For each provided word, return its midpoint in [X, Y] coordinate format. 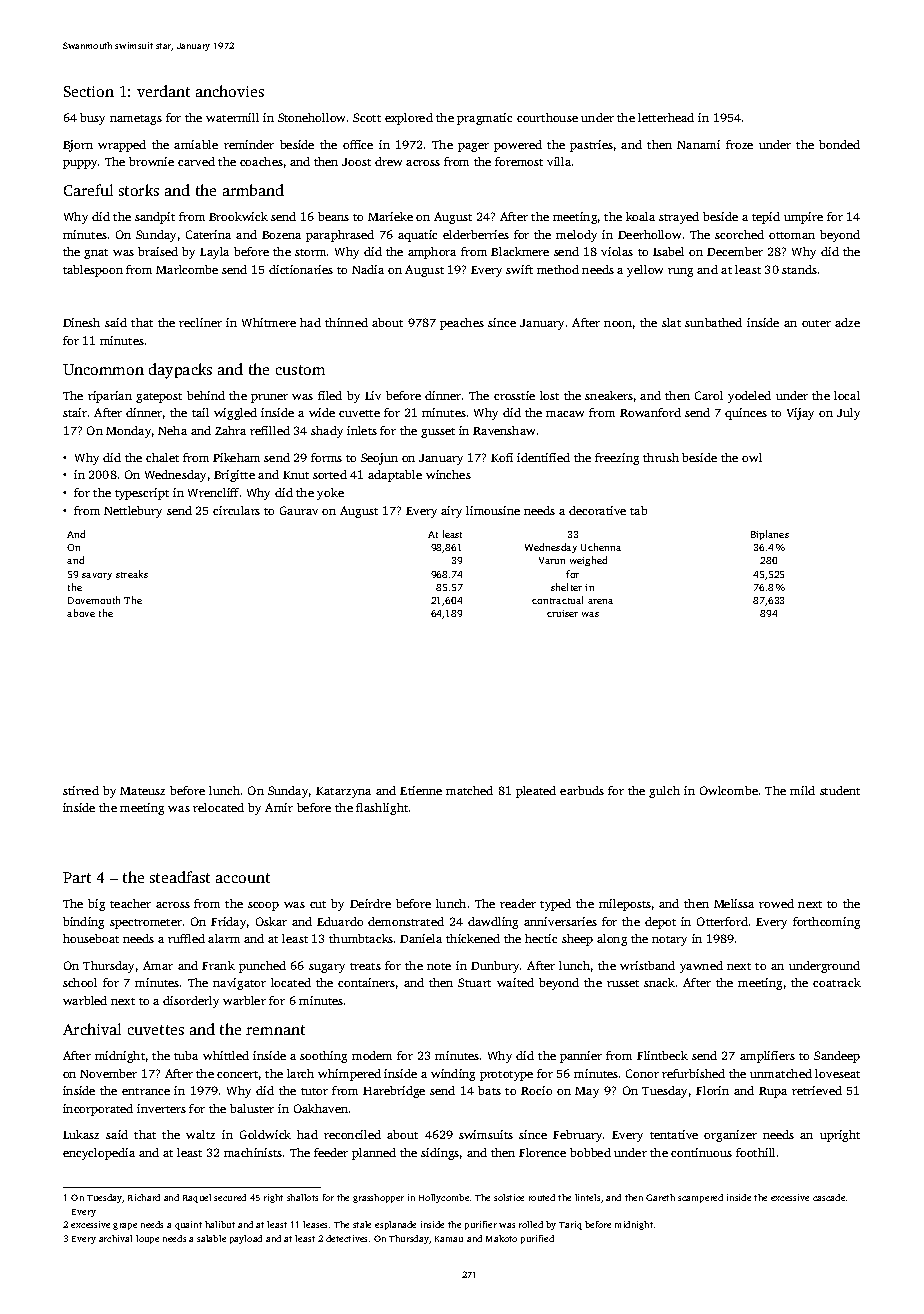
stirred [81, 790]
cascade [829, 1197]
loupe [147, 1239]
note [439, 966]
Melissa [734, 903]
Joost [356, 162]
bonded [839, 144]
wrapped [122, 146]
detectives [346, 1238]
